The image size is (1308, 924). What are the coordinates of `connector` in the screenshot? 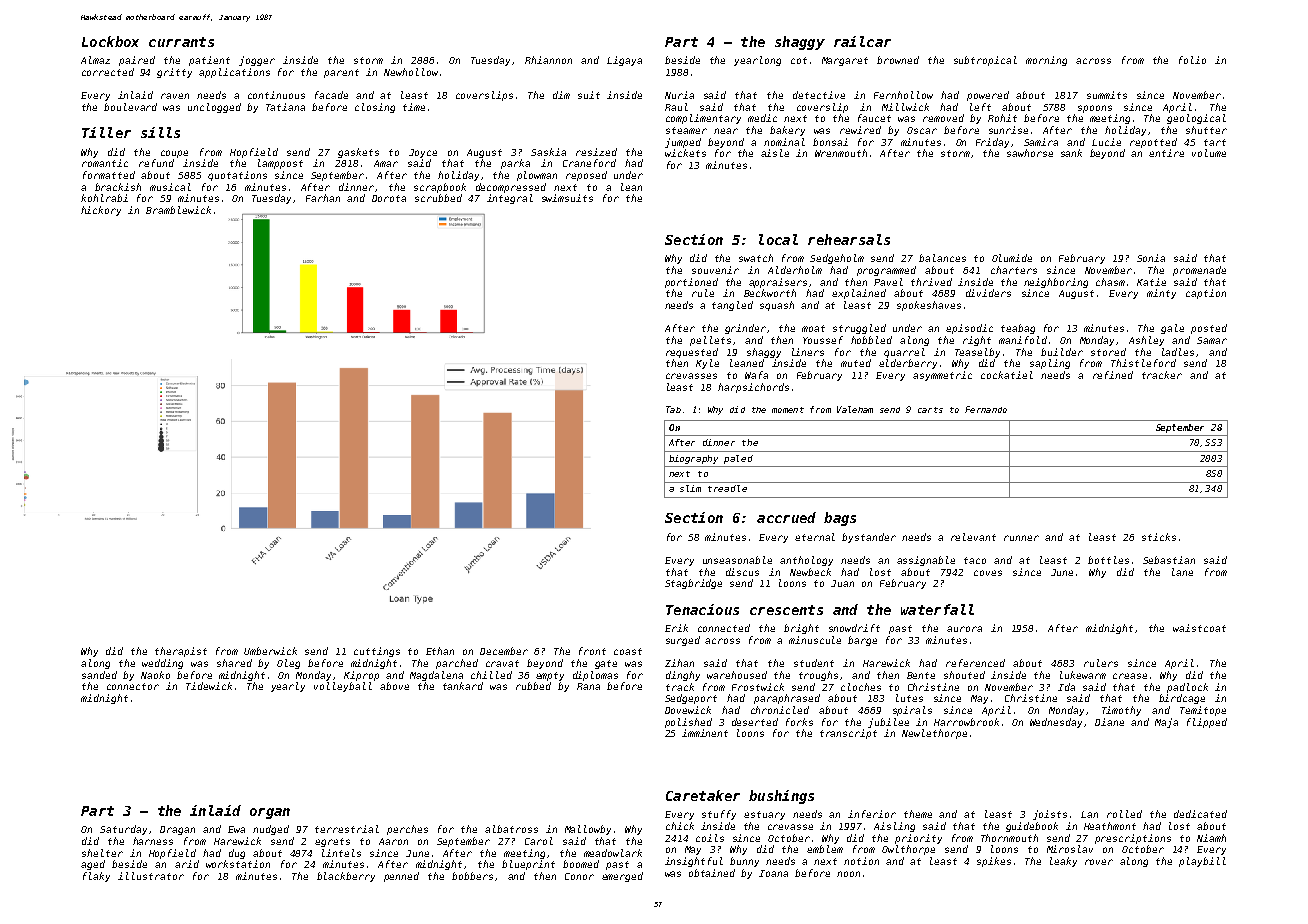 It's located at (133, 686).
